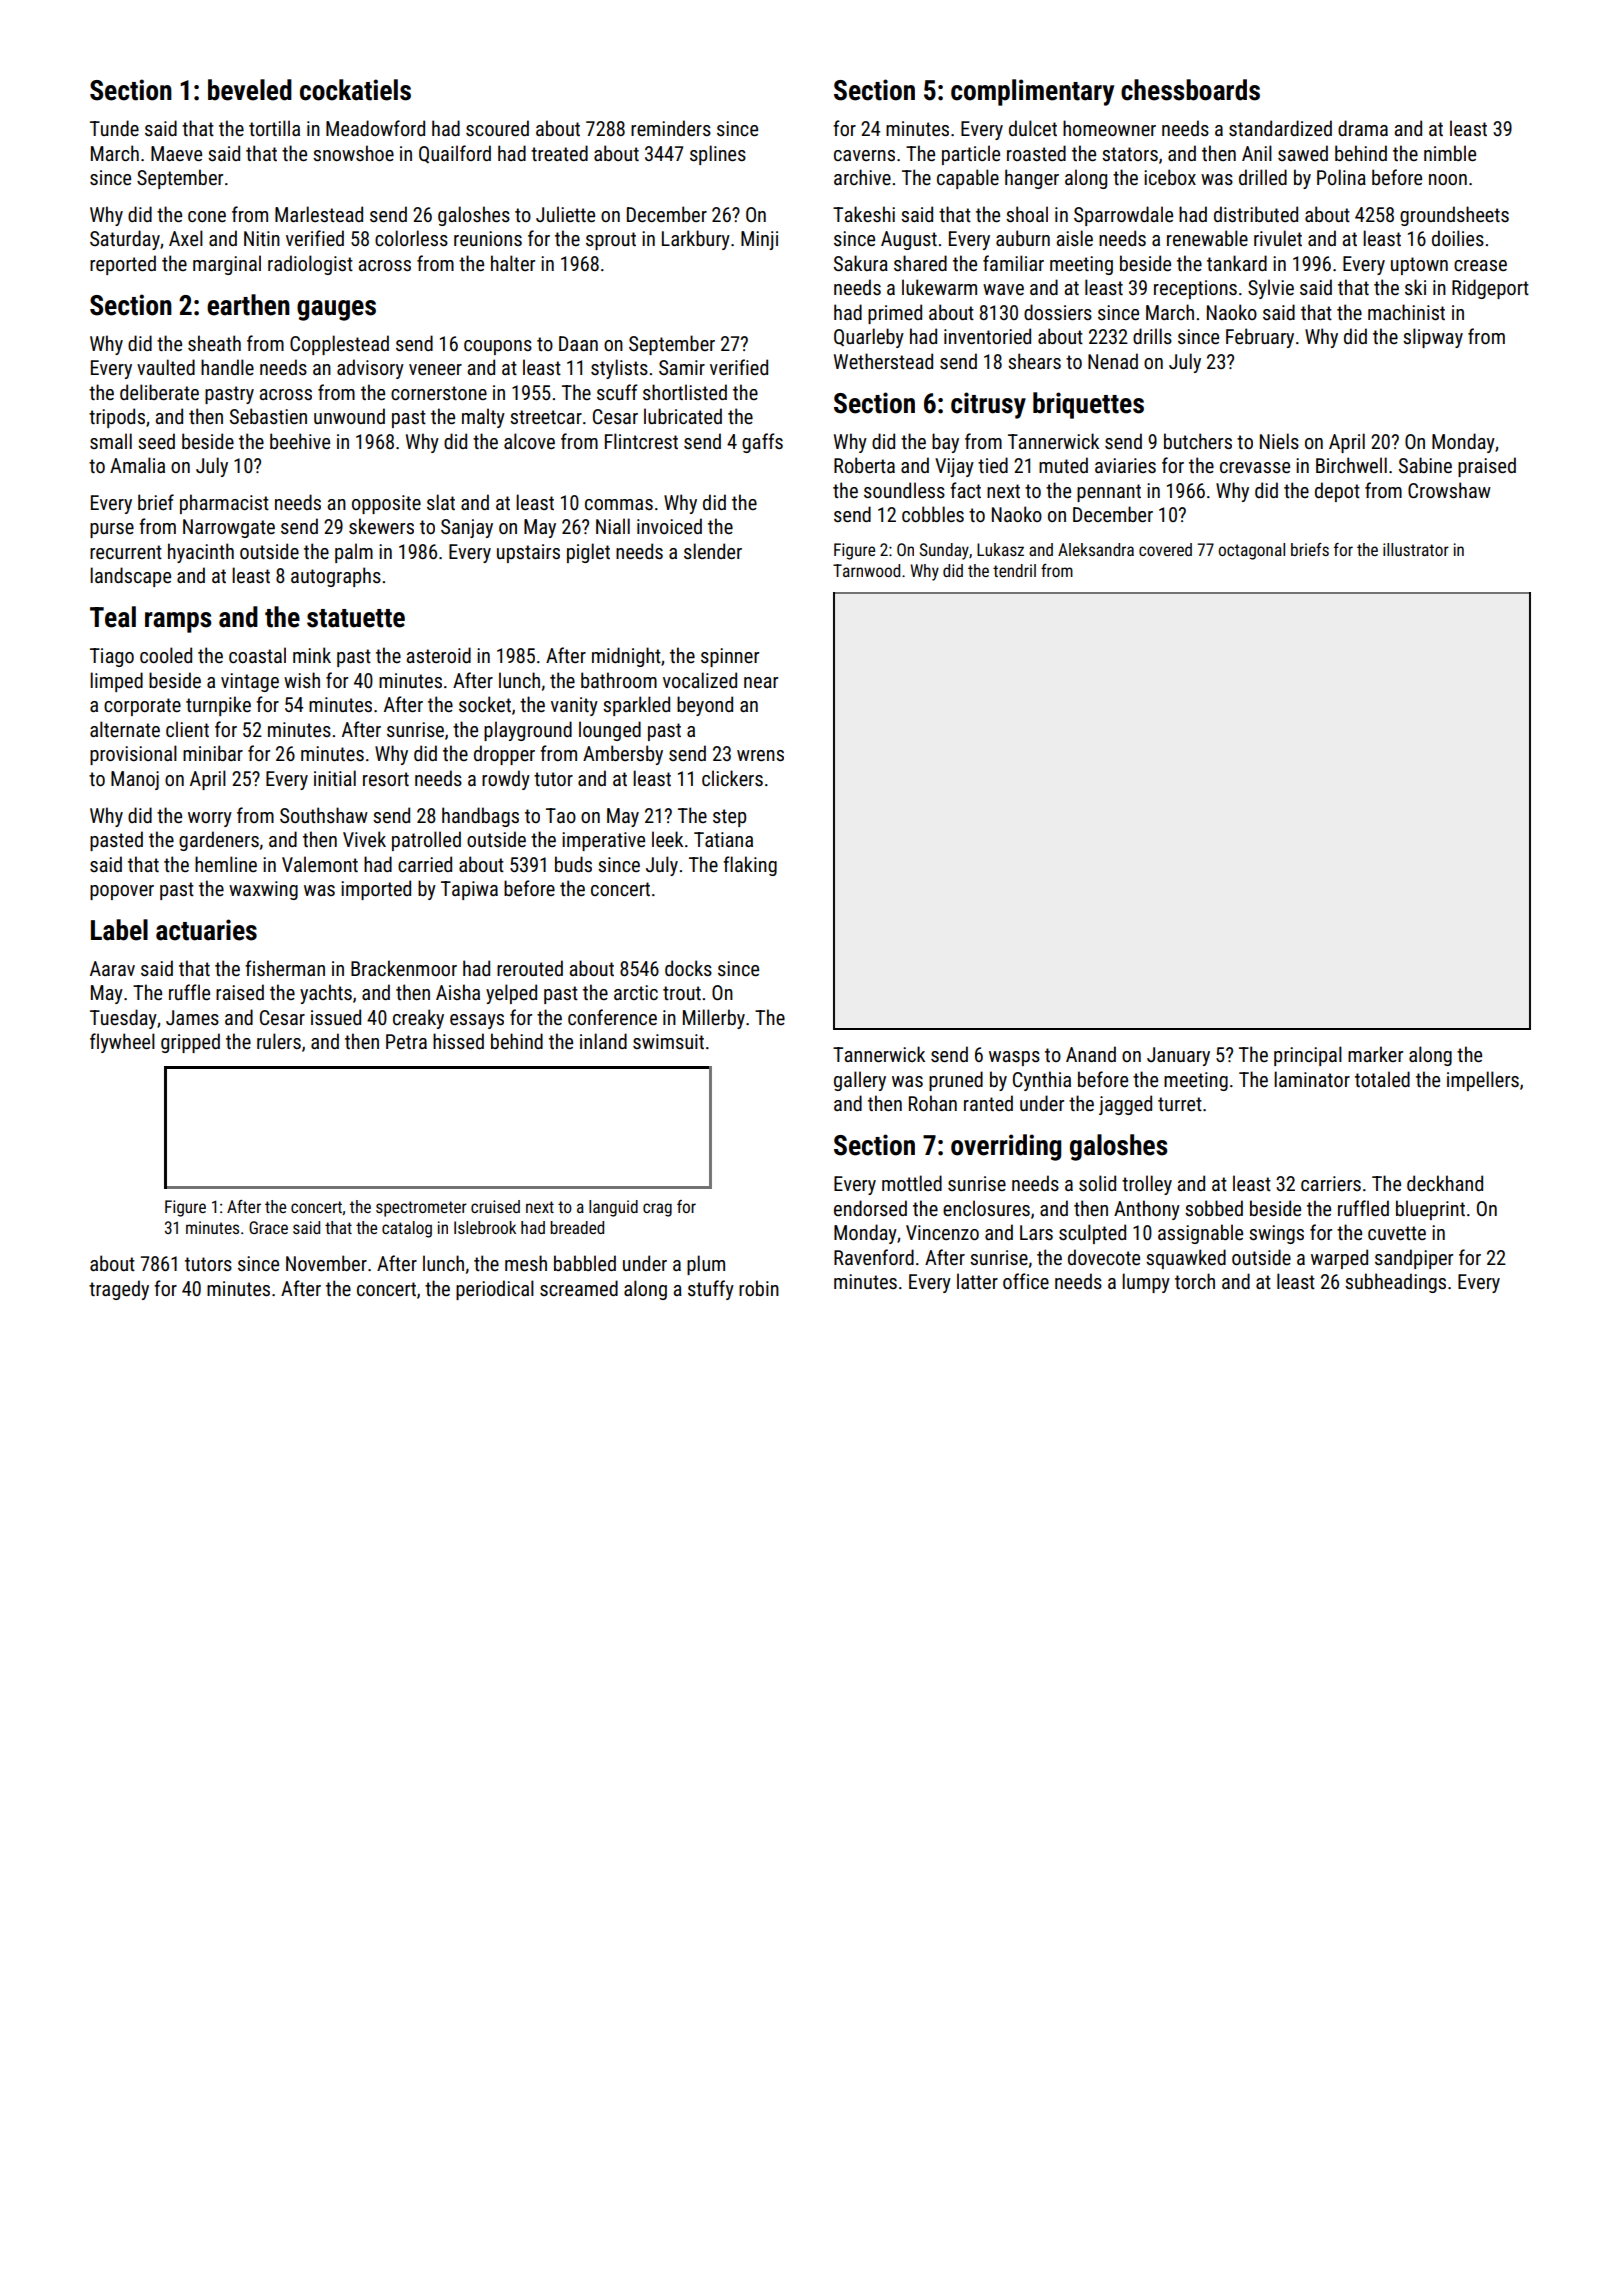 This screenshot has width=1620, height=2292. Describe the element at coordinates (190, 1043) in the screenshot. I see `gripped` at that location.
